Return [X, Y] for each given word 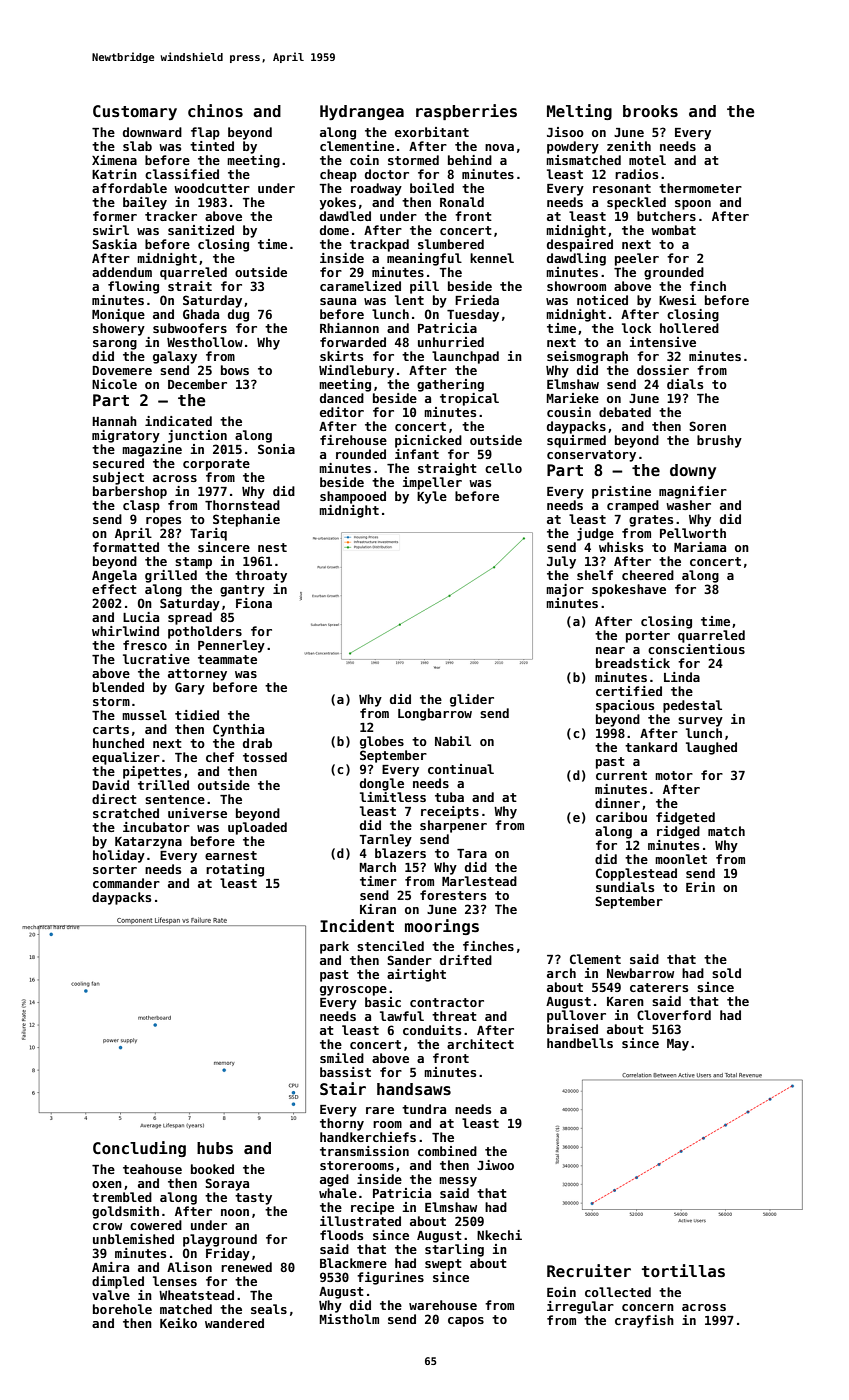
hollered [689, 328]
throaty [261, 576]
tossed [265, 757]
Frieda [477, 300]
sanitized [201, 230]
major [565, 590]
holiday [119, 856]
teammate [227, 659]
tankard [651, 747]
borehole [122, 1309]
